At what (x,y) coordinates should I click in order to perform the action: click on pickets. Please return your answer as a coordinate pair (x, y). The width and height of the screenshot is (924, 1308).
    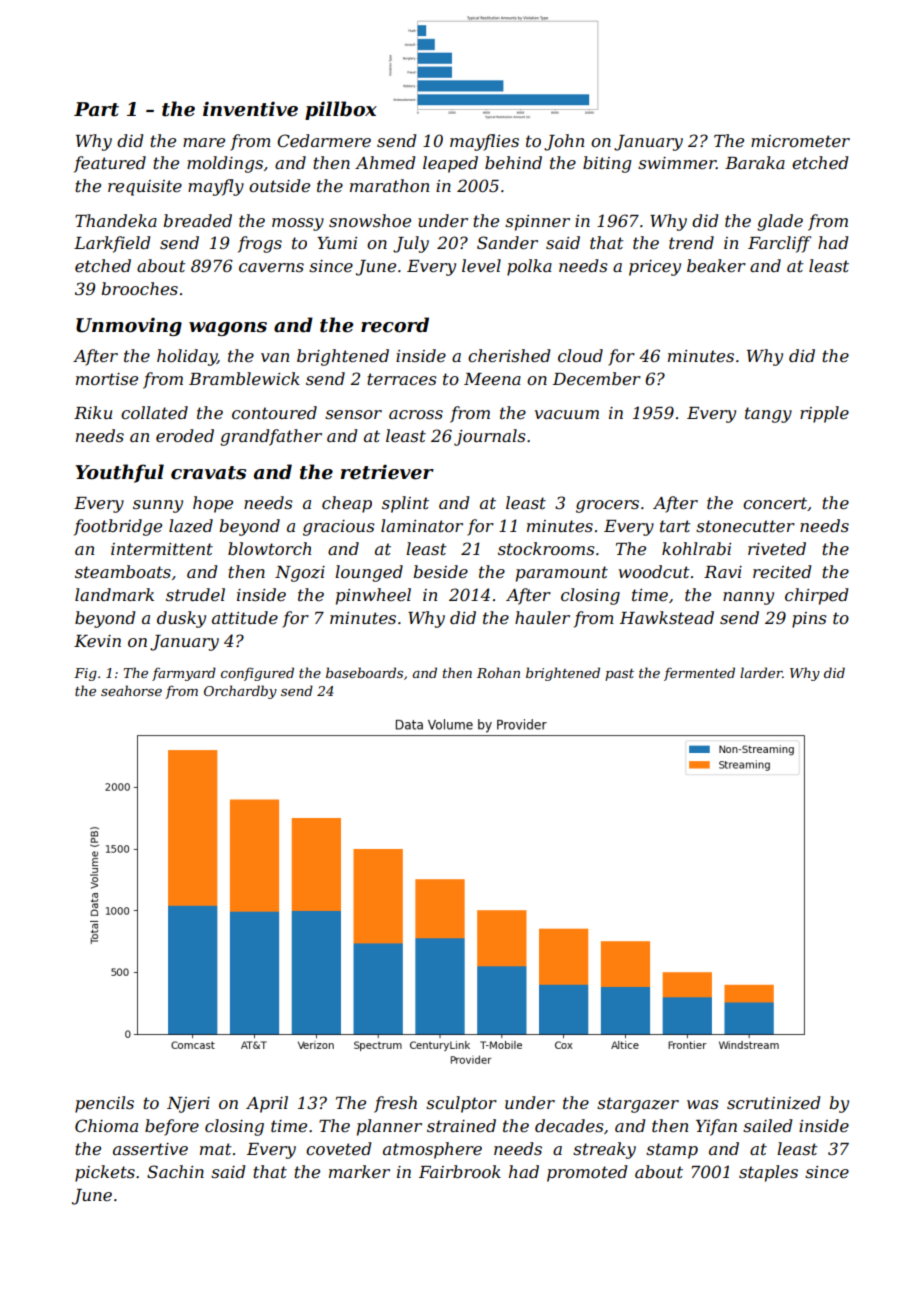
    Looking at the image, I should click on (105, 1173).
